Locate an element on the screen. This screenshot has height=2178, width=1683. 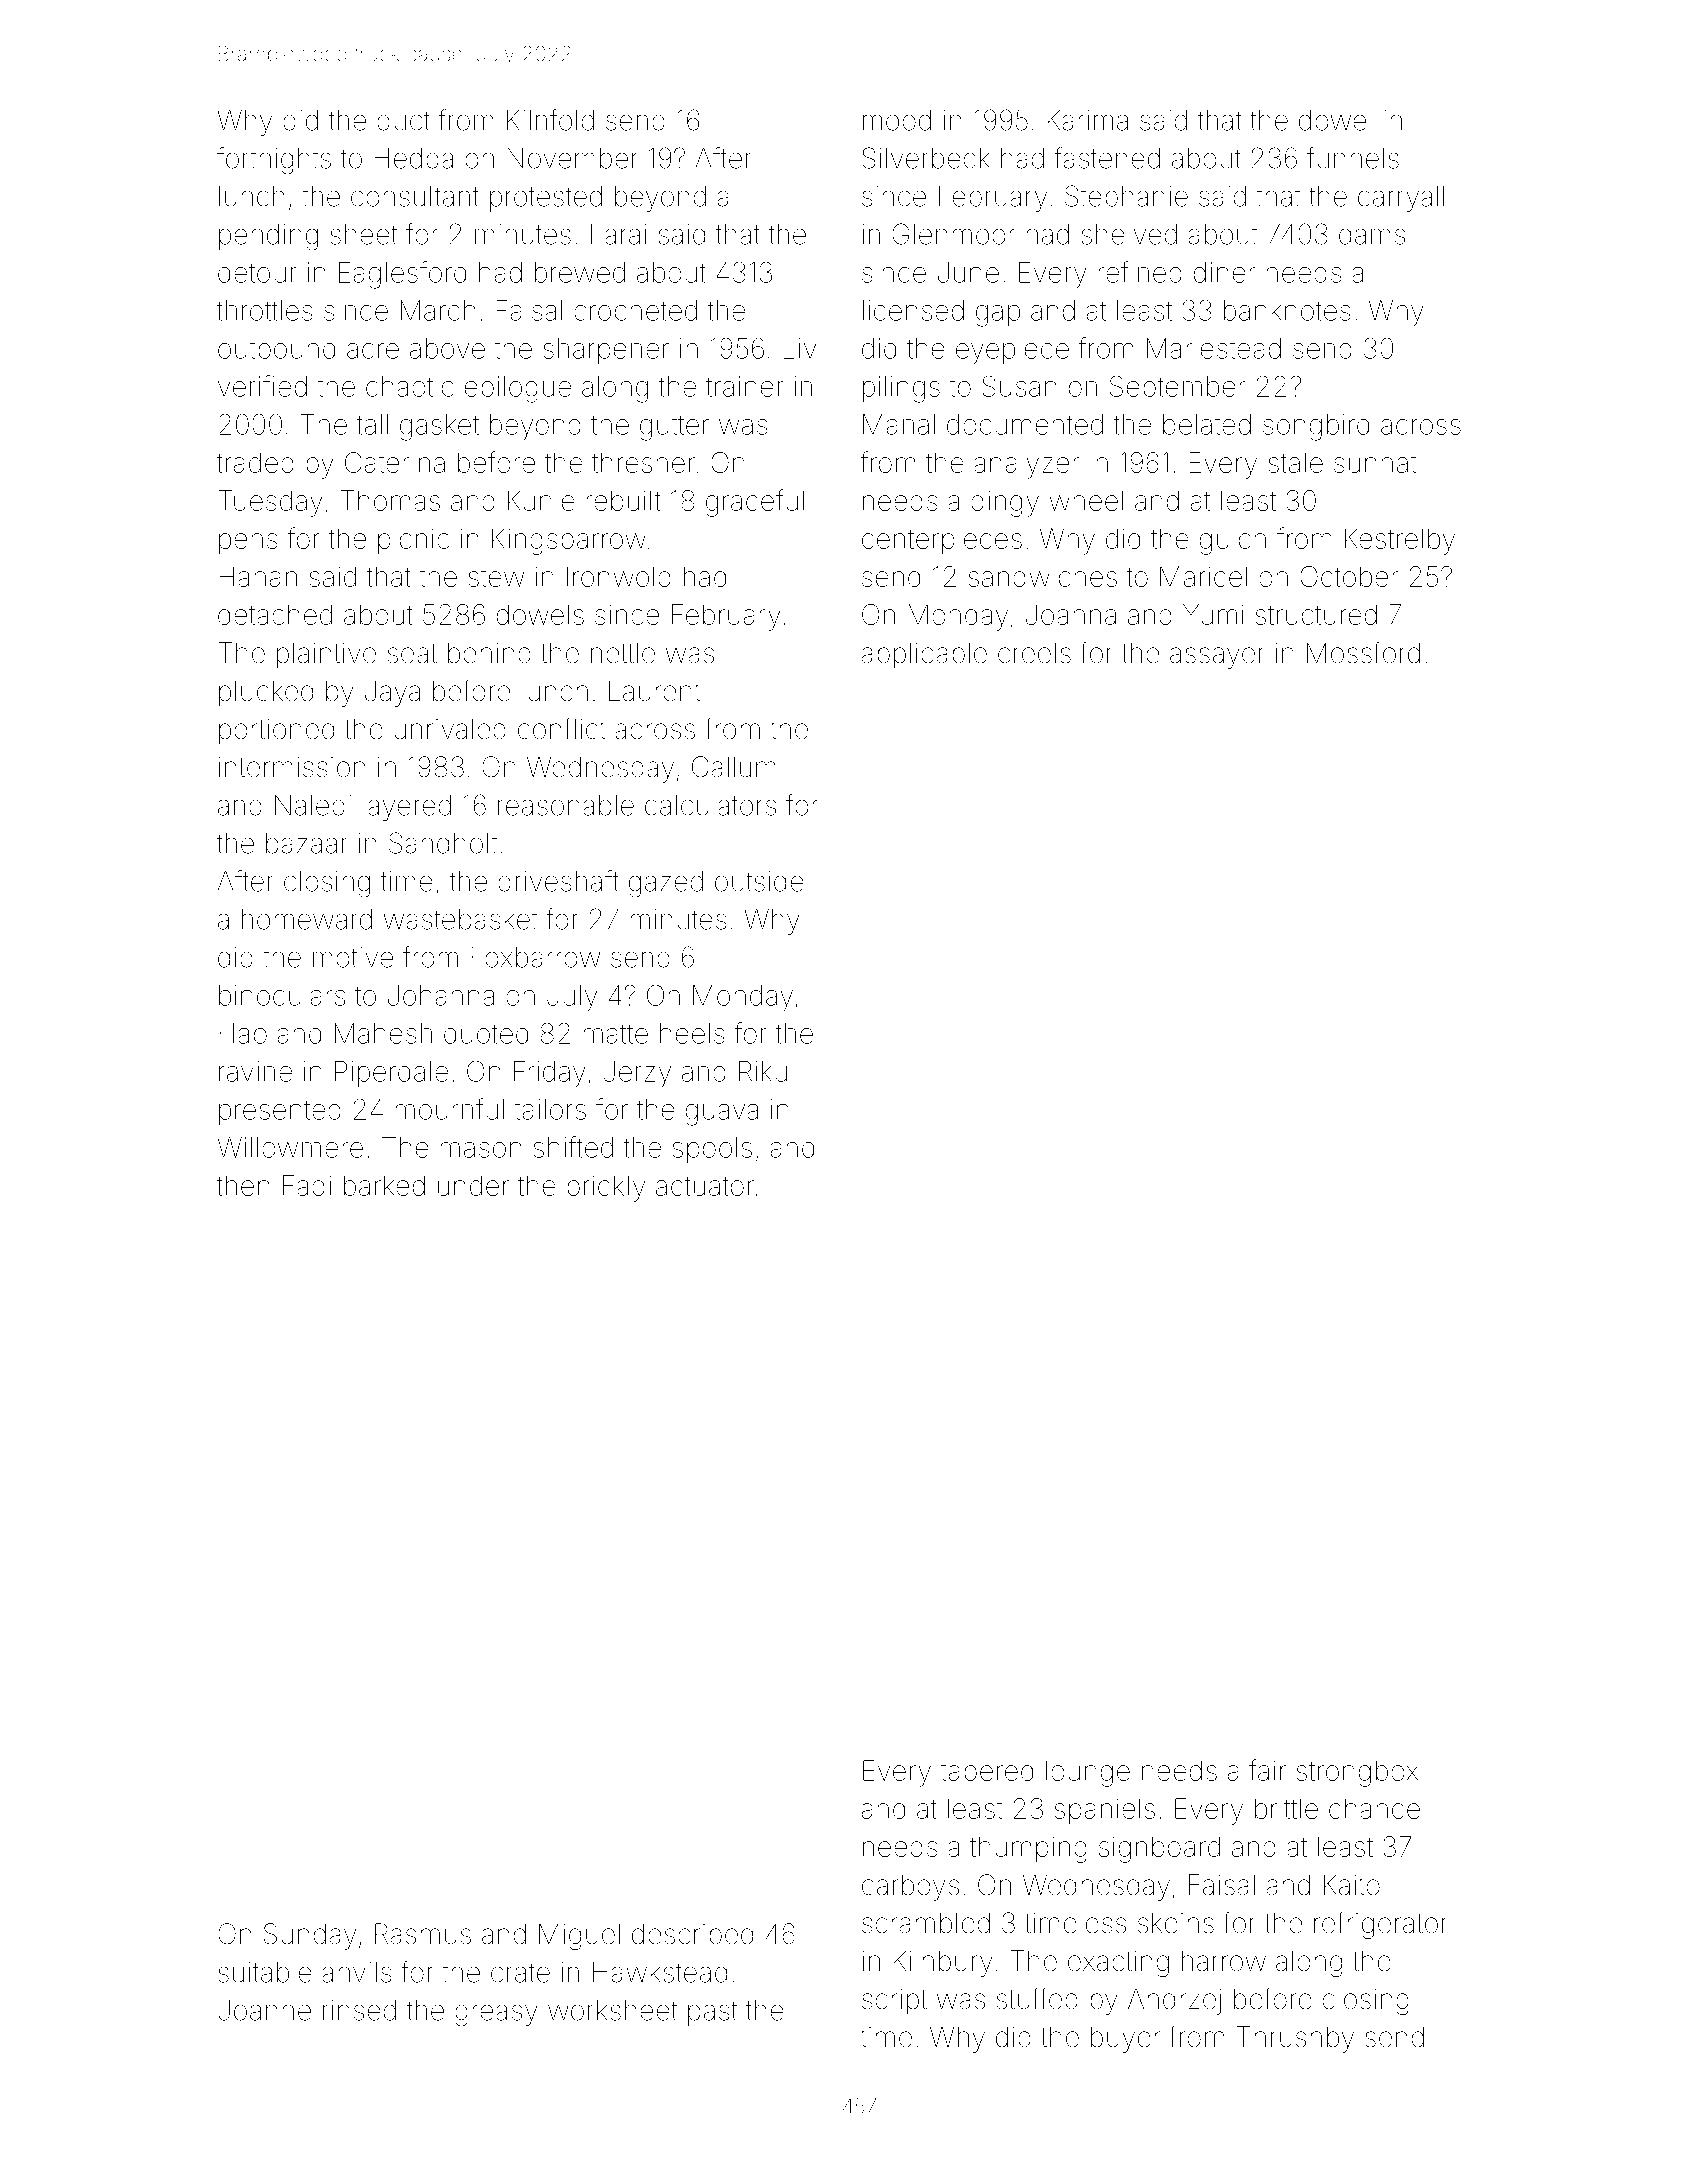
Riku is located at coordinates (763, 1071).
